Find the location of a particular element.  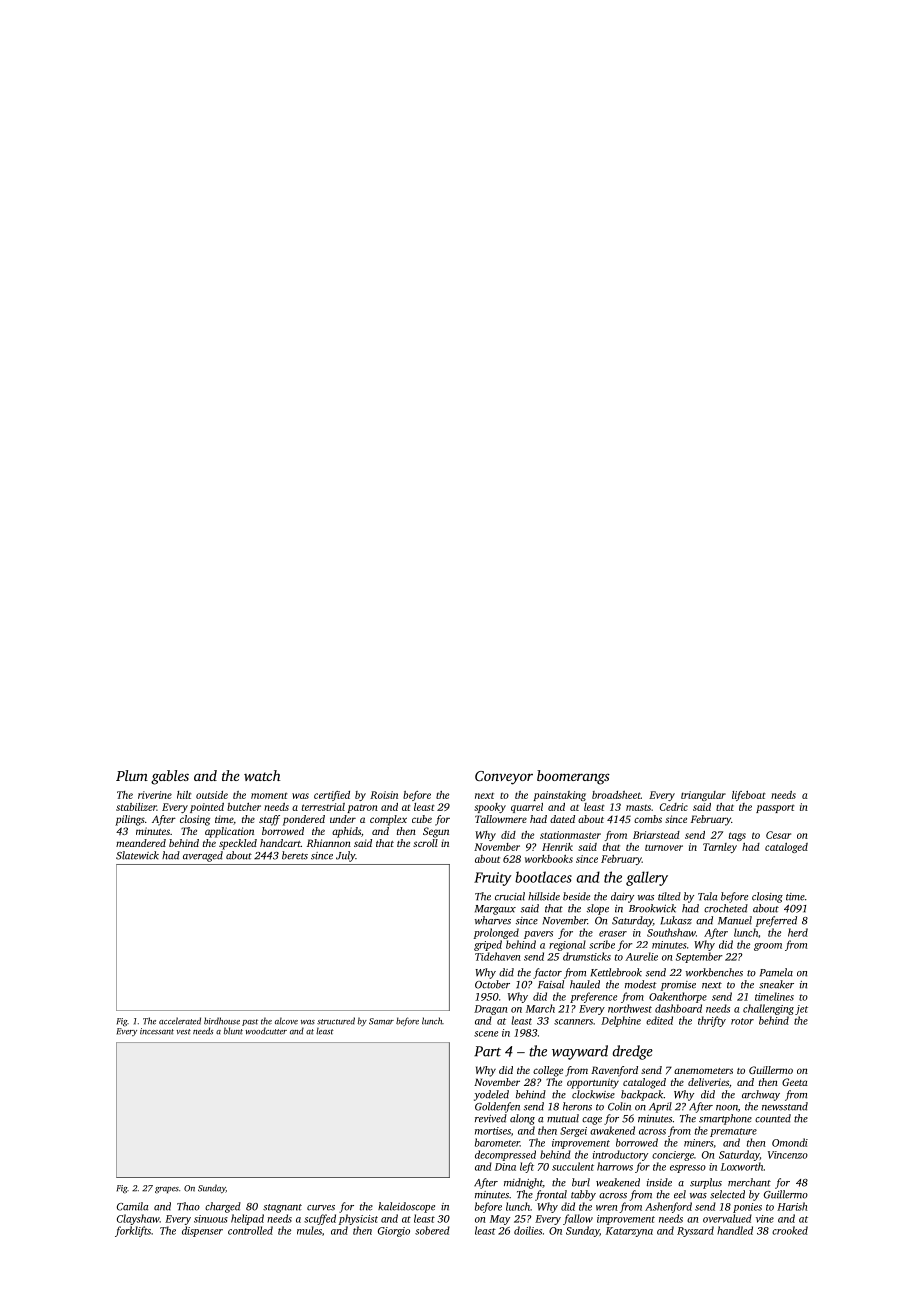

griped is located at coordinates (488, 945).
